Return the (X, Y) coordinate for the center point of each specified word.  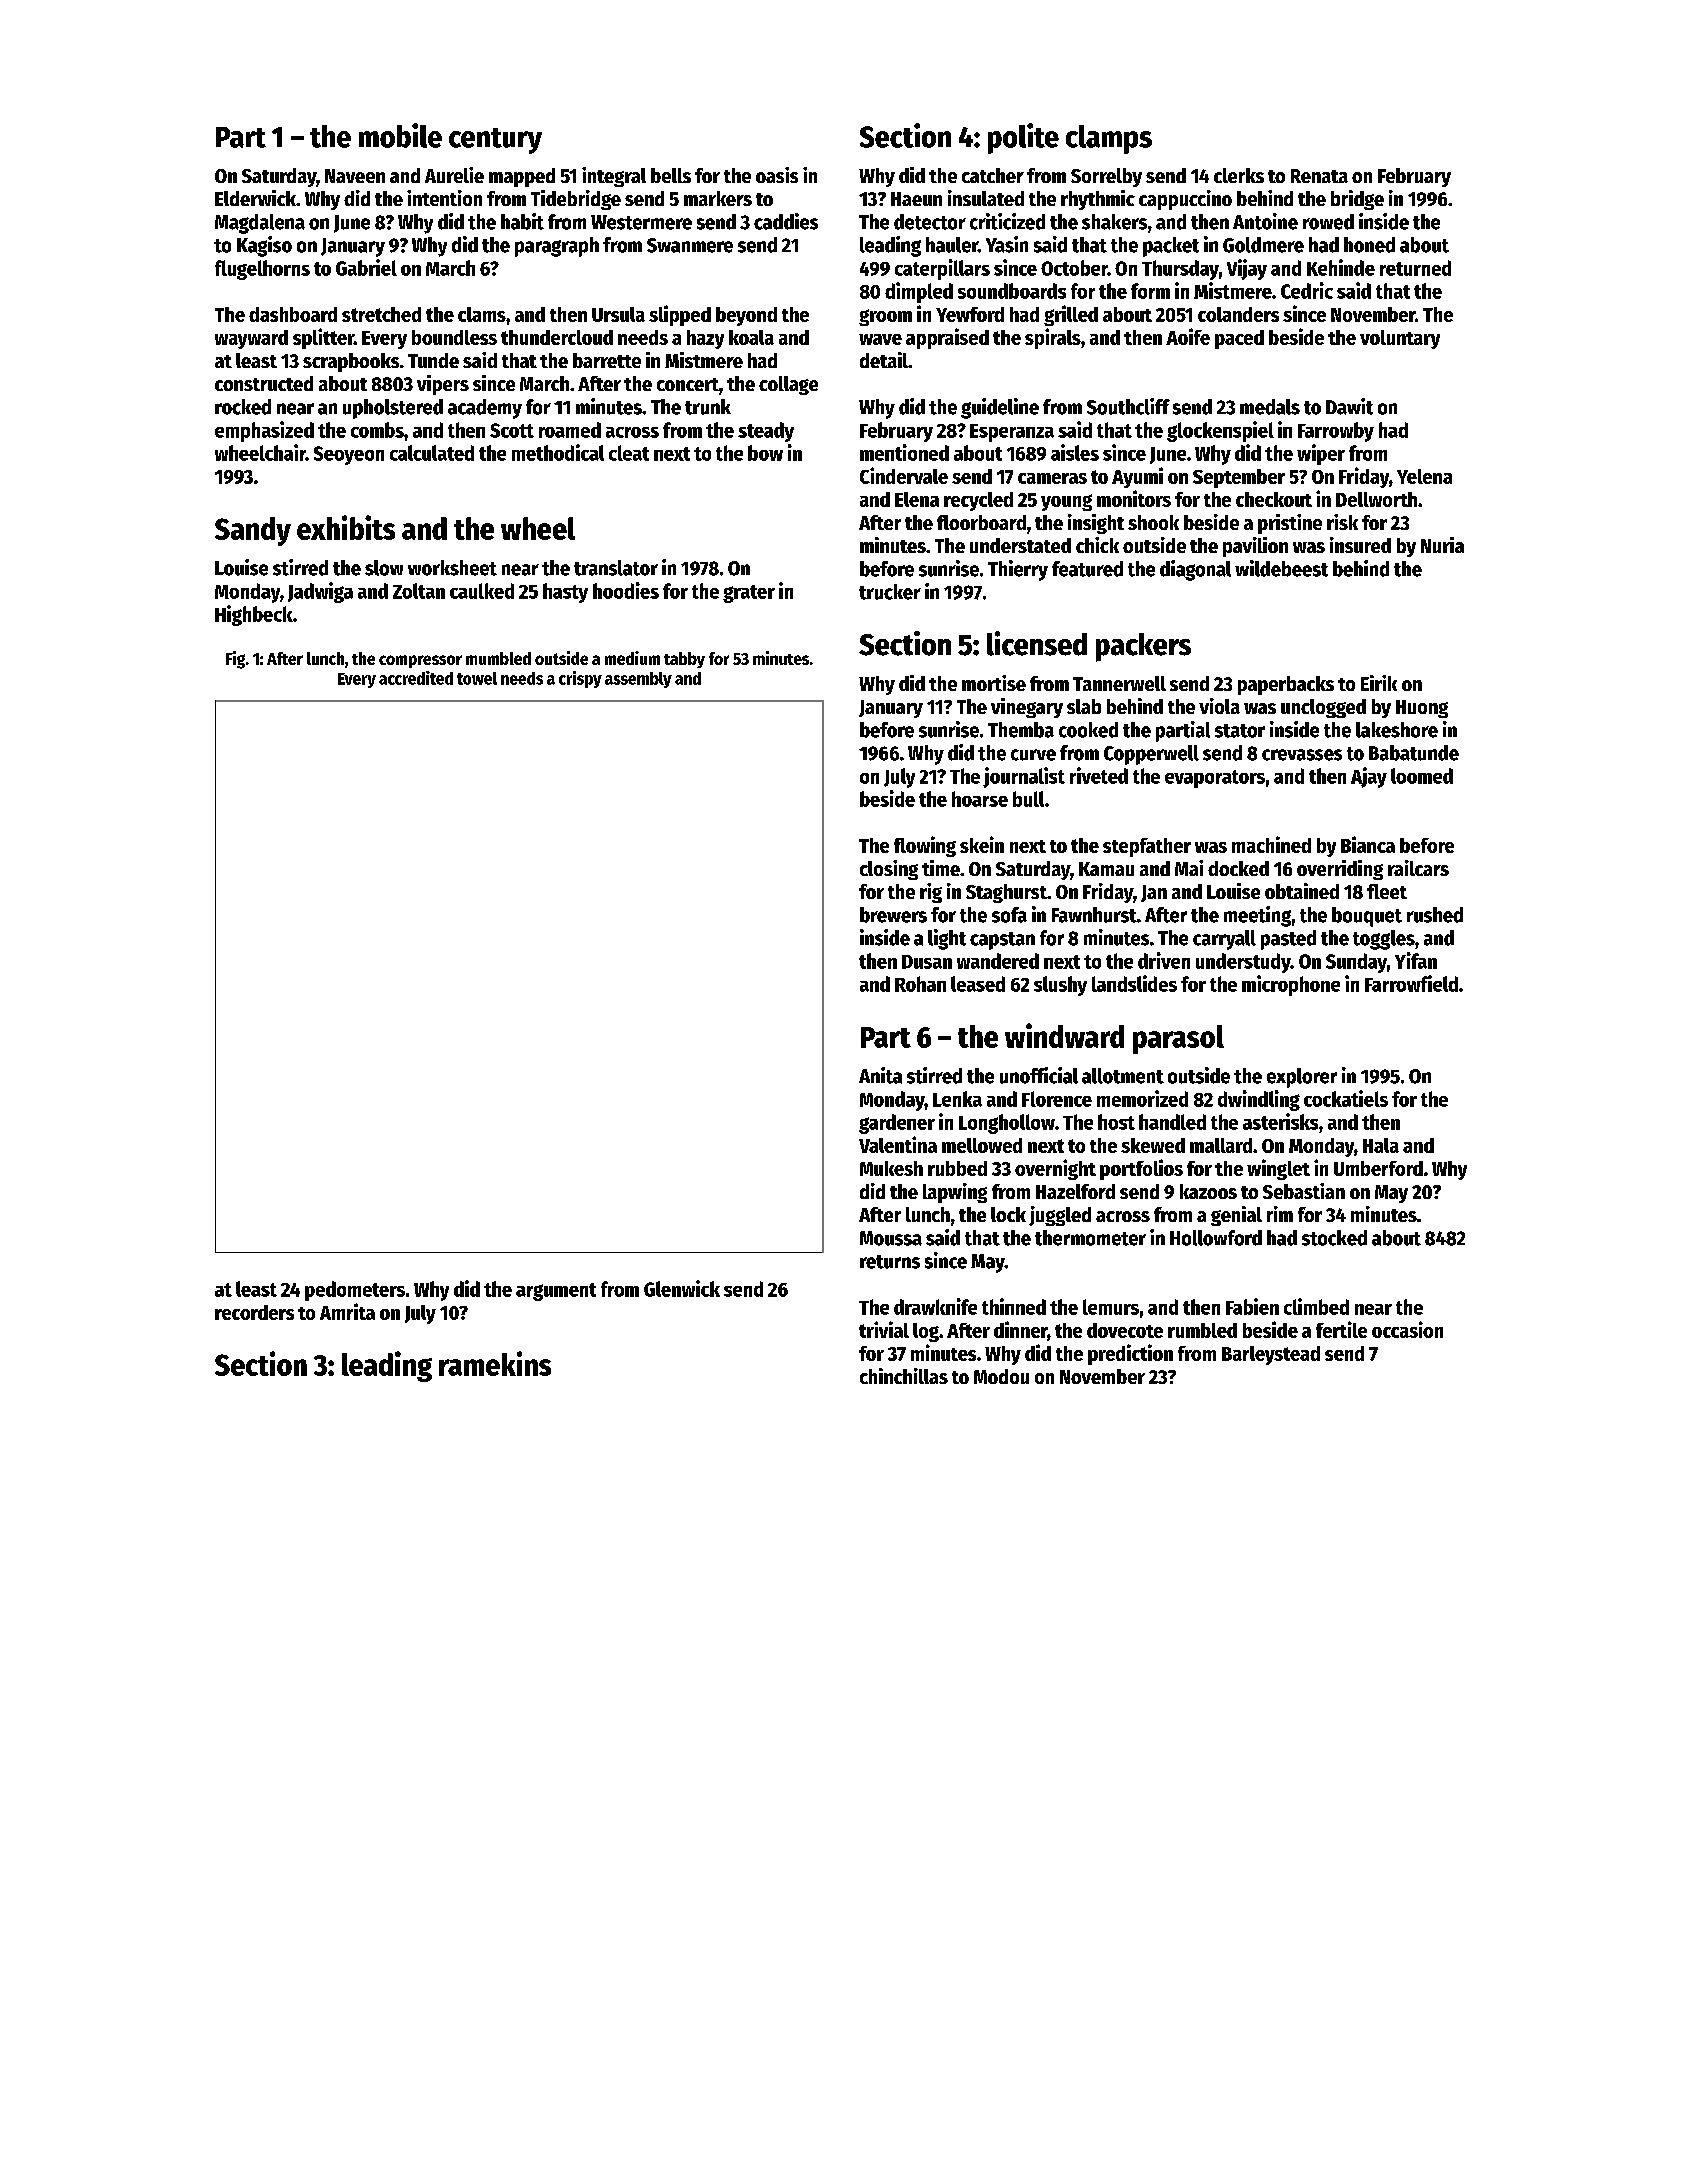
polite (1023, 138)
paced (1239, 339)
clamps (1109, 139)
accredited (416, 678)
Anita (880, 1075)
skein (982, 844)
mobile (400, 135)
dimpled (919, 292)
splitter (323, 338)
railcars (1418, 868)
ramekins (495, 1363)
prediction (1130, 1354)
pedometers (355, 1291)
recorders (254, 1312)
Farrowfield (1411, 983)
